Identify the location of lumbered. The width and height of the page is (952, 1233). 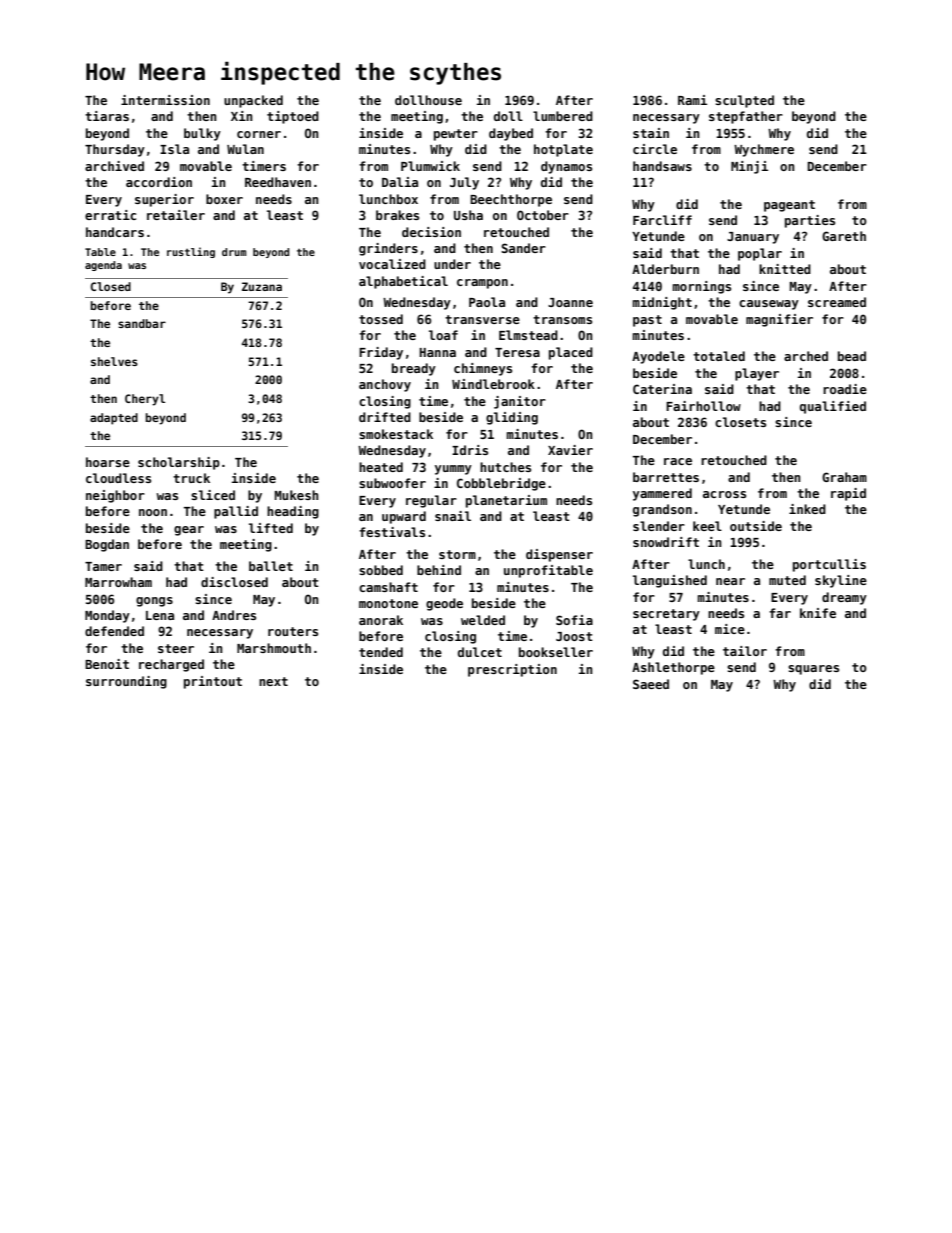
(563, 116).
